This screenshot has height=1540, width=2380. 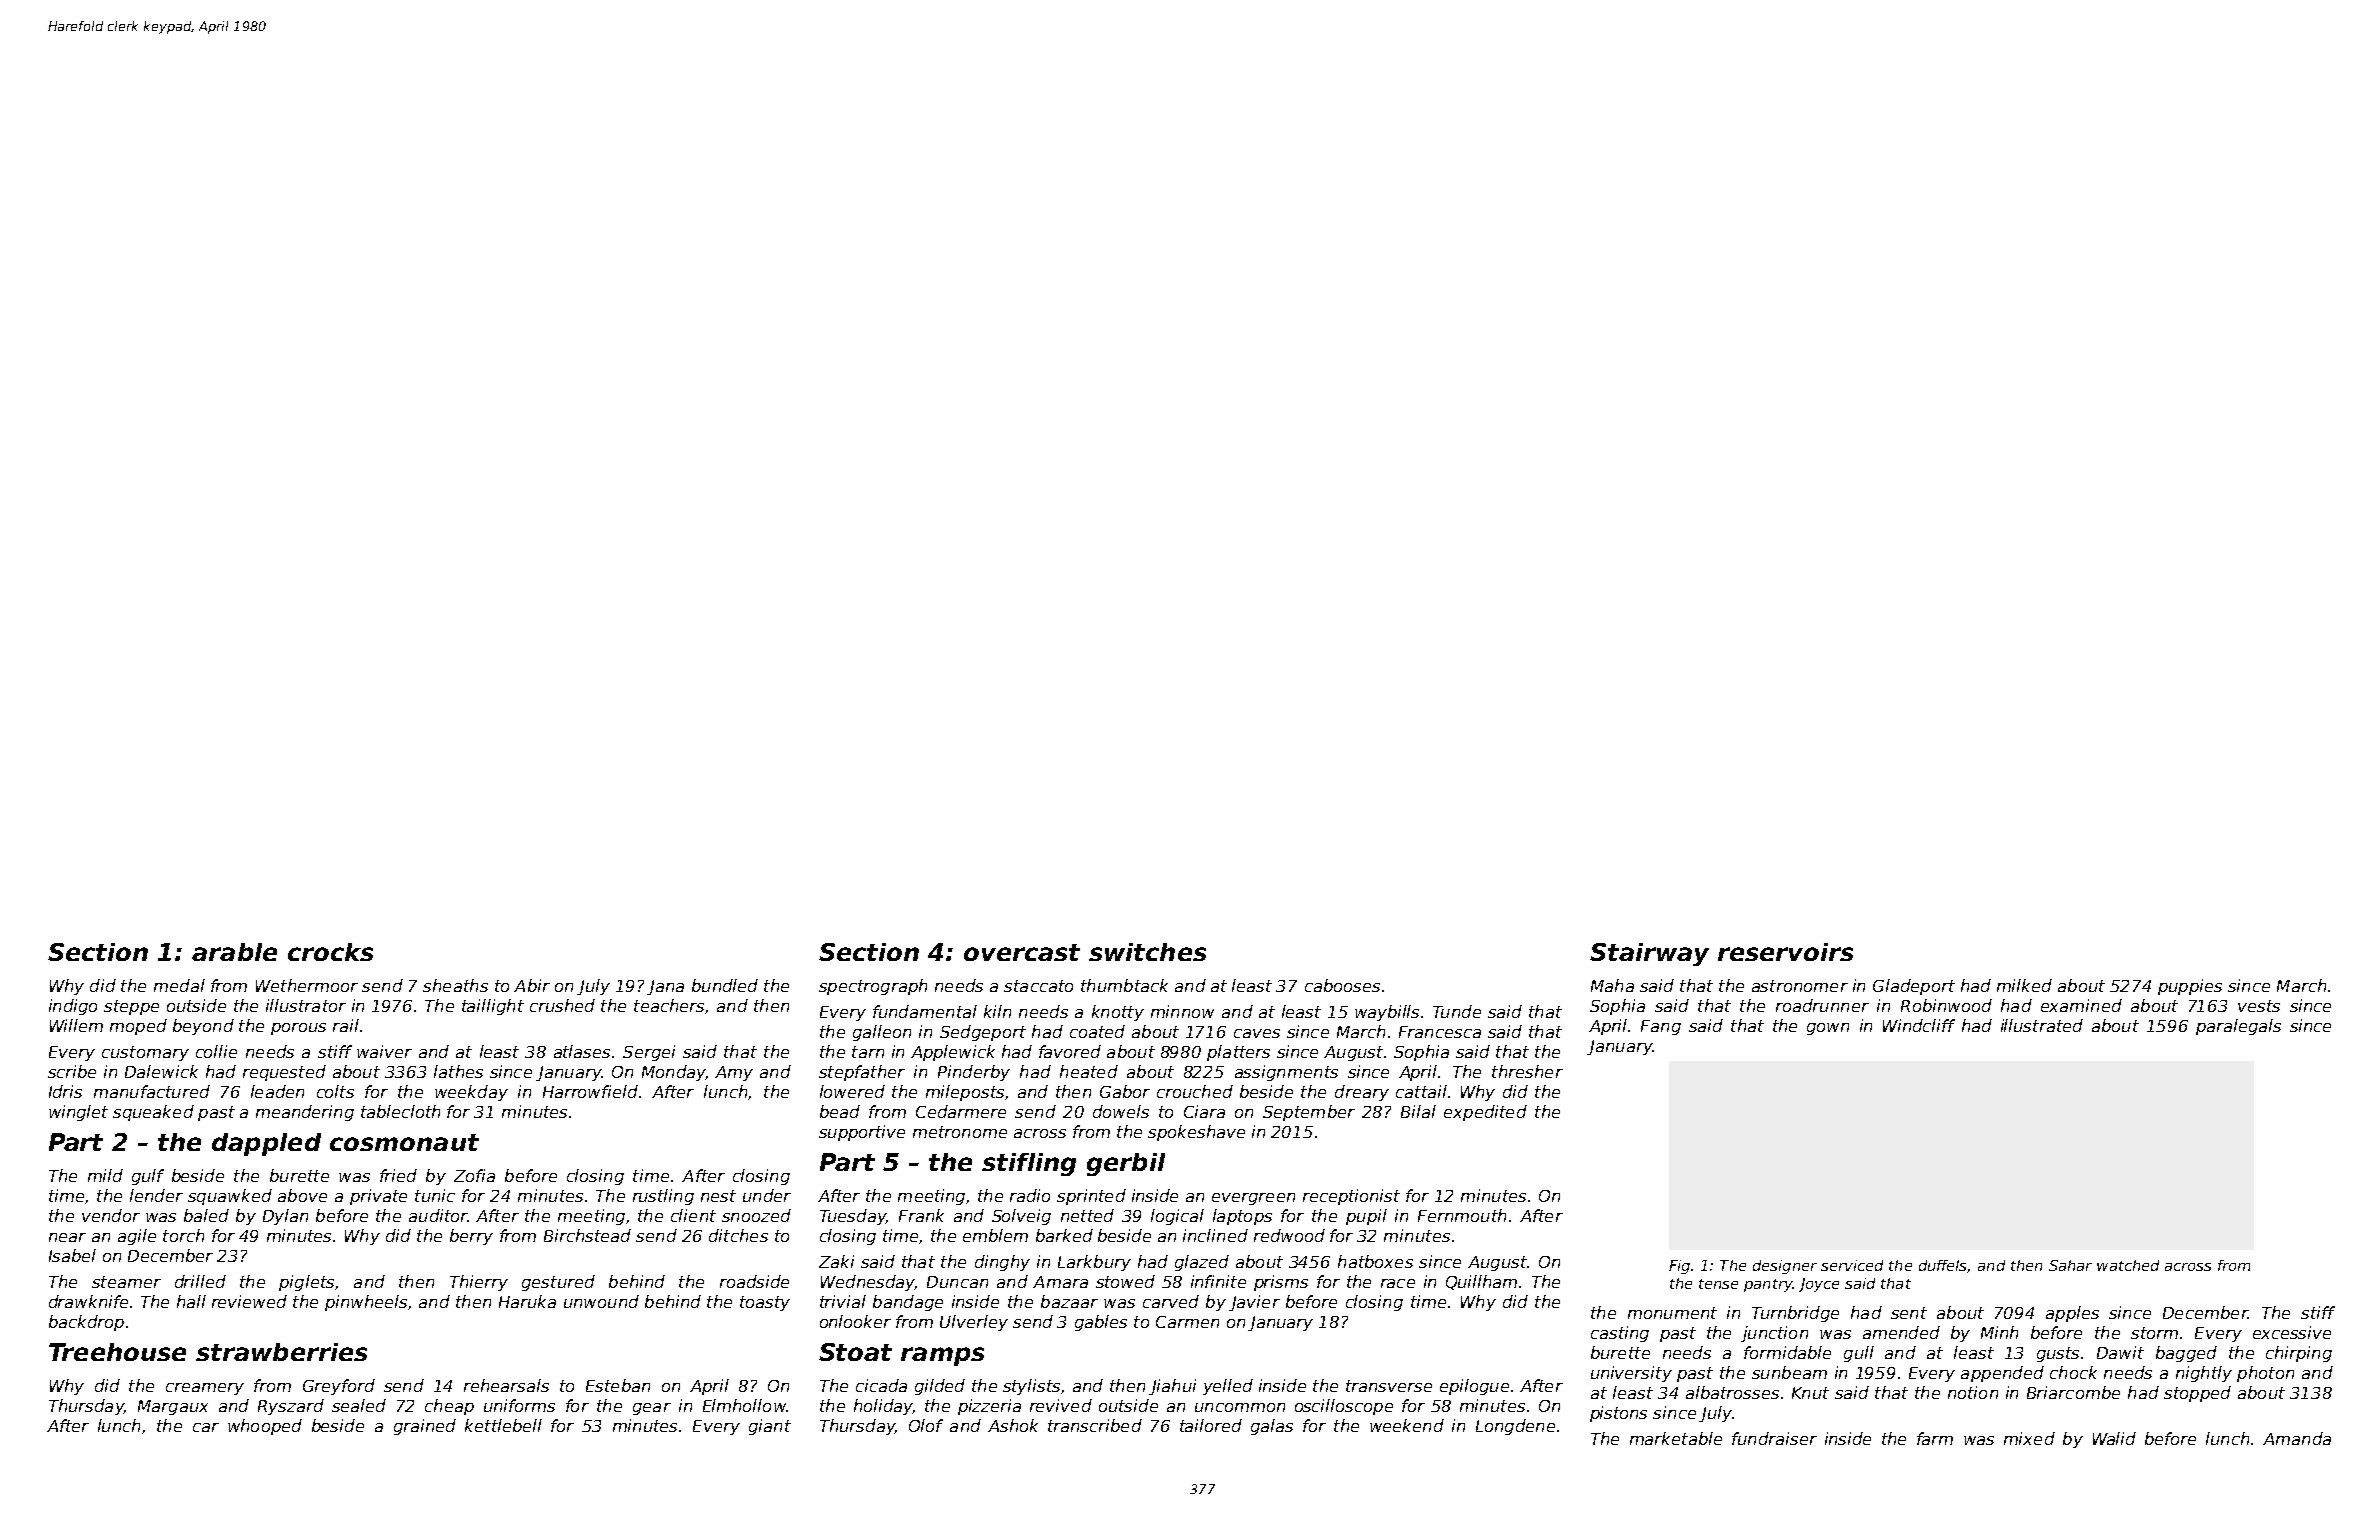 I want to click on expedited, so click(x=1485, y=1113).
